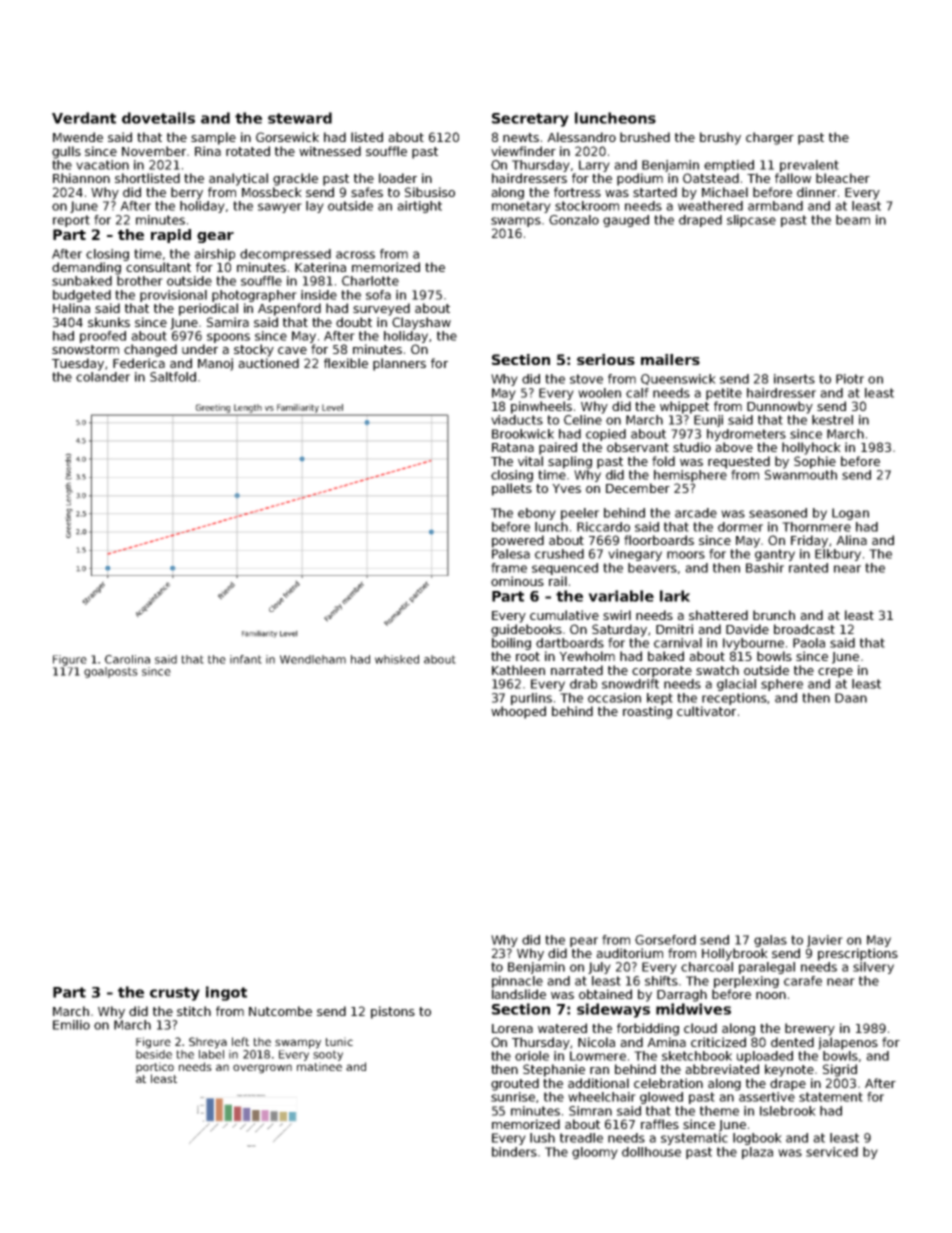 This screenshot has width=952, height=1233. Describe the element at coordinates (708, 421) in the screenshot. I see `Eunji` at that location.
